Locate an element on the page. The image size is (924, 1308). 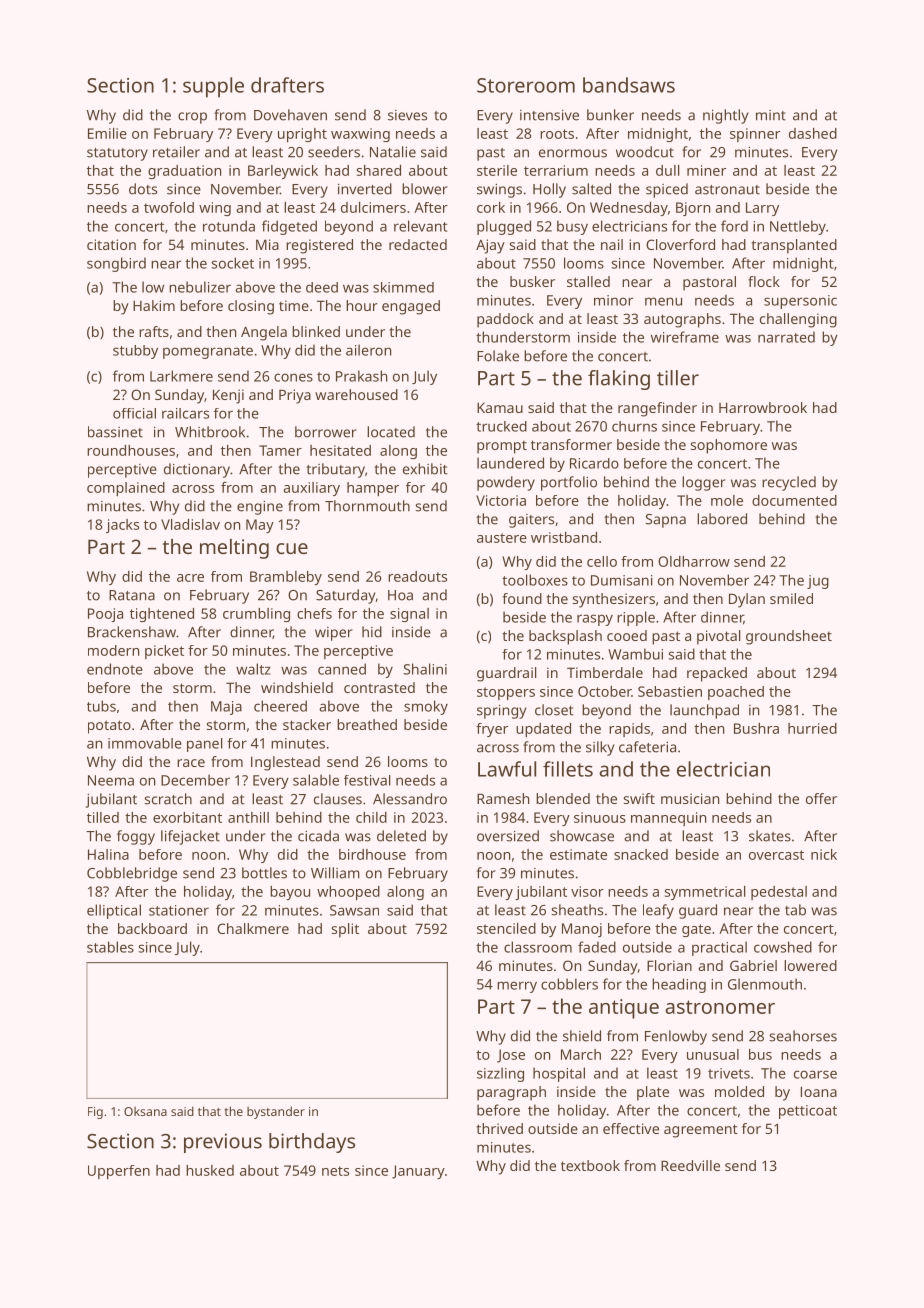
Fig is located at coordinates (95, 1113).
